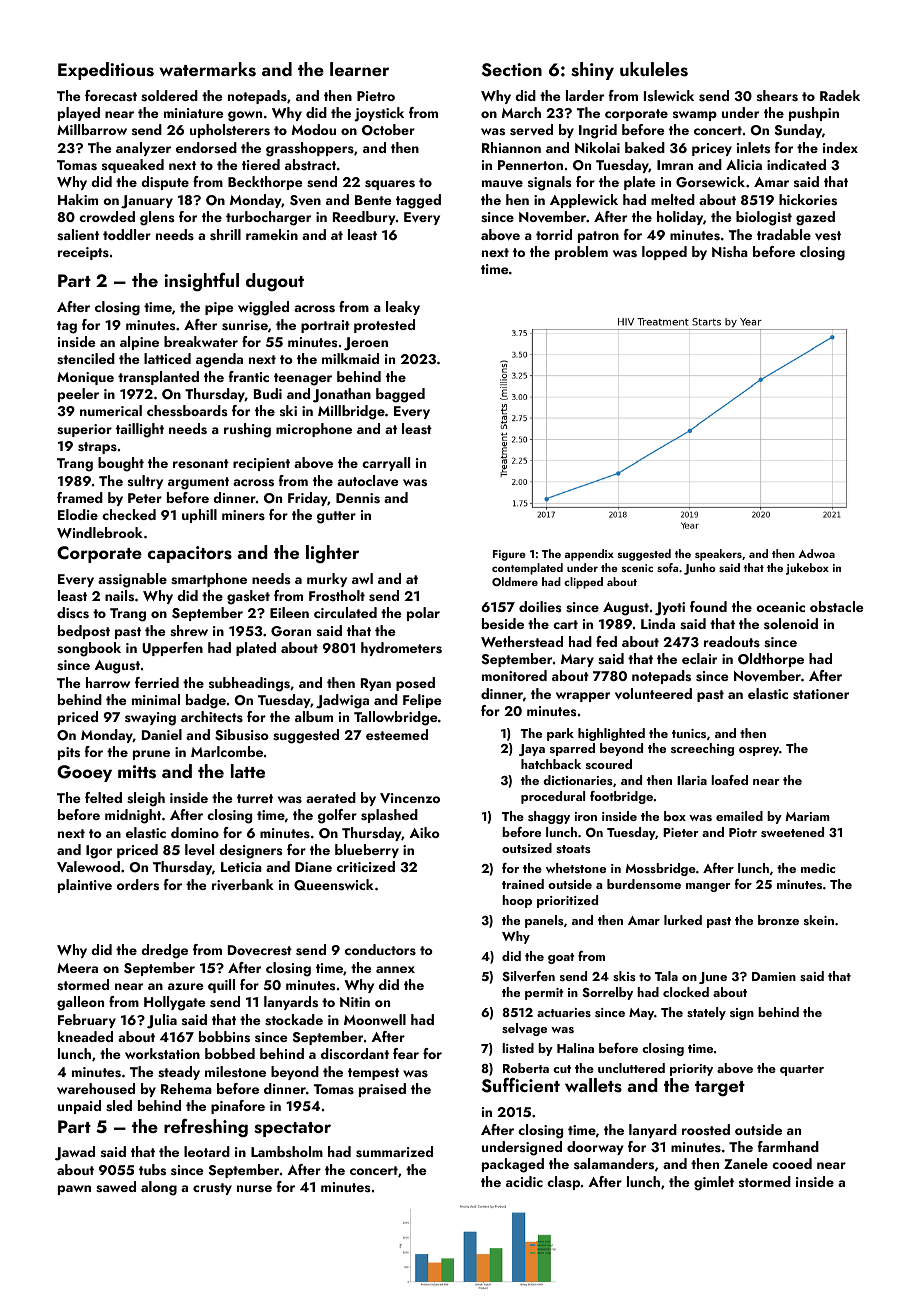 Image resolution: width=924 pixels, height=1308 pixels. What do you see at coordinates (74, 1190) in the screenshot?
I see `pawn` at bounding box center [74, 1190].
